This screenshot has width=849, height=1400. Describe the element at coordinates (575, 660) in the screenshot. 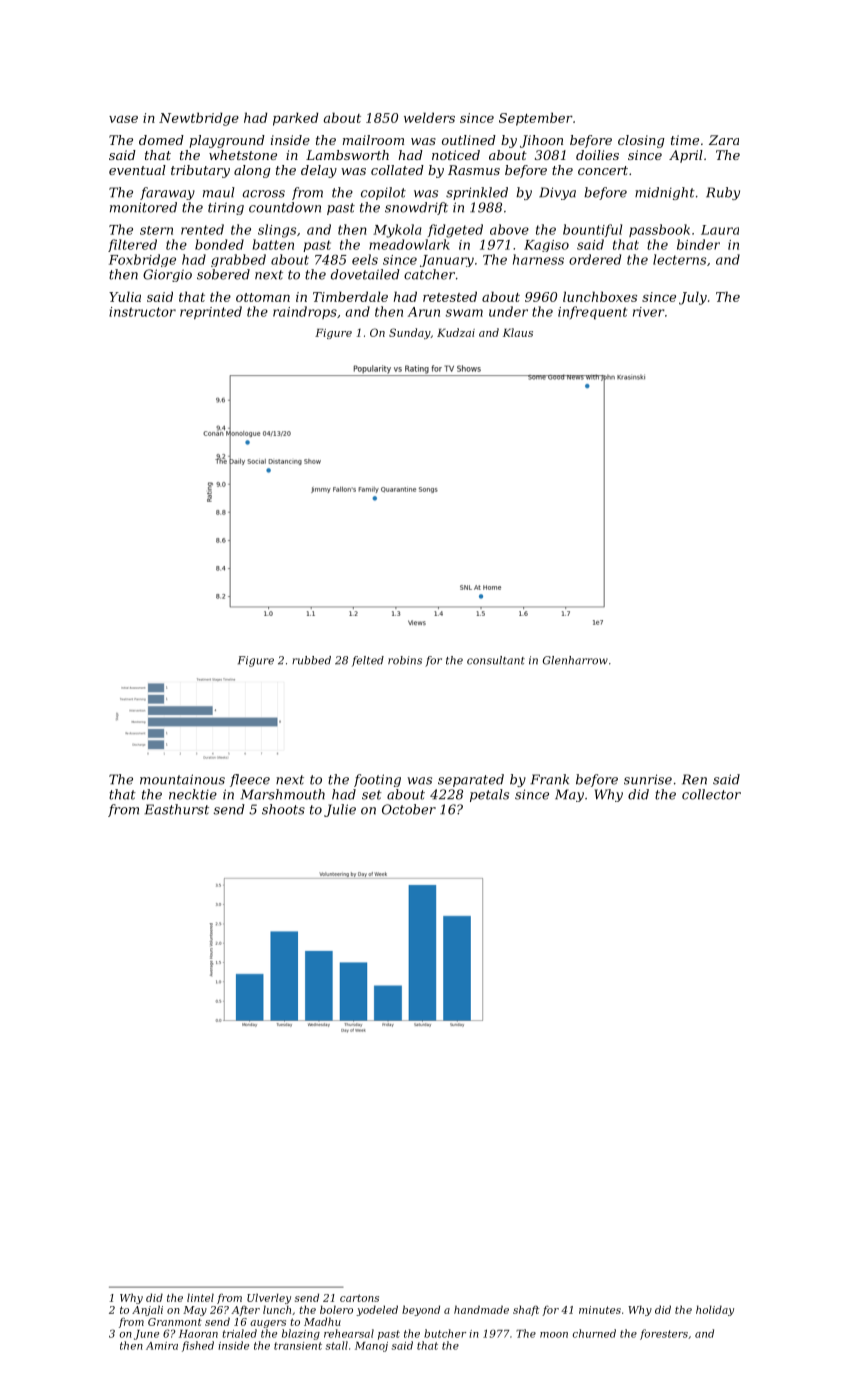

I see `Glenharrow` at that location.
